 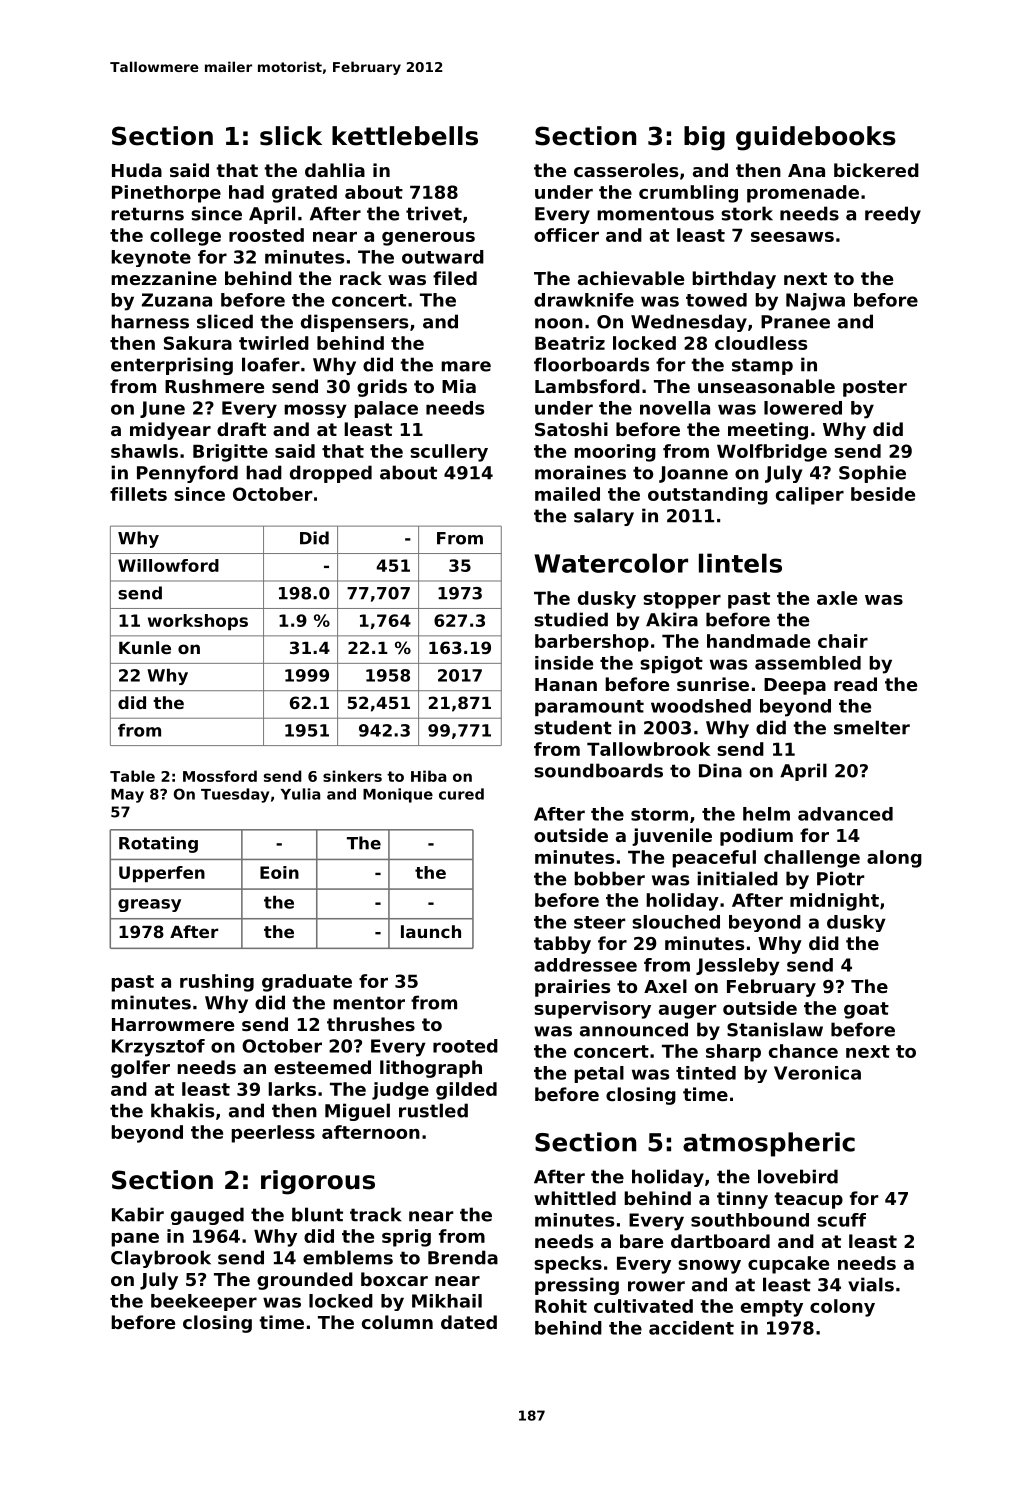 I want to click on mooring, so click(x=615, y=453).
